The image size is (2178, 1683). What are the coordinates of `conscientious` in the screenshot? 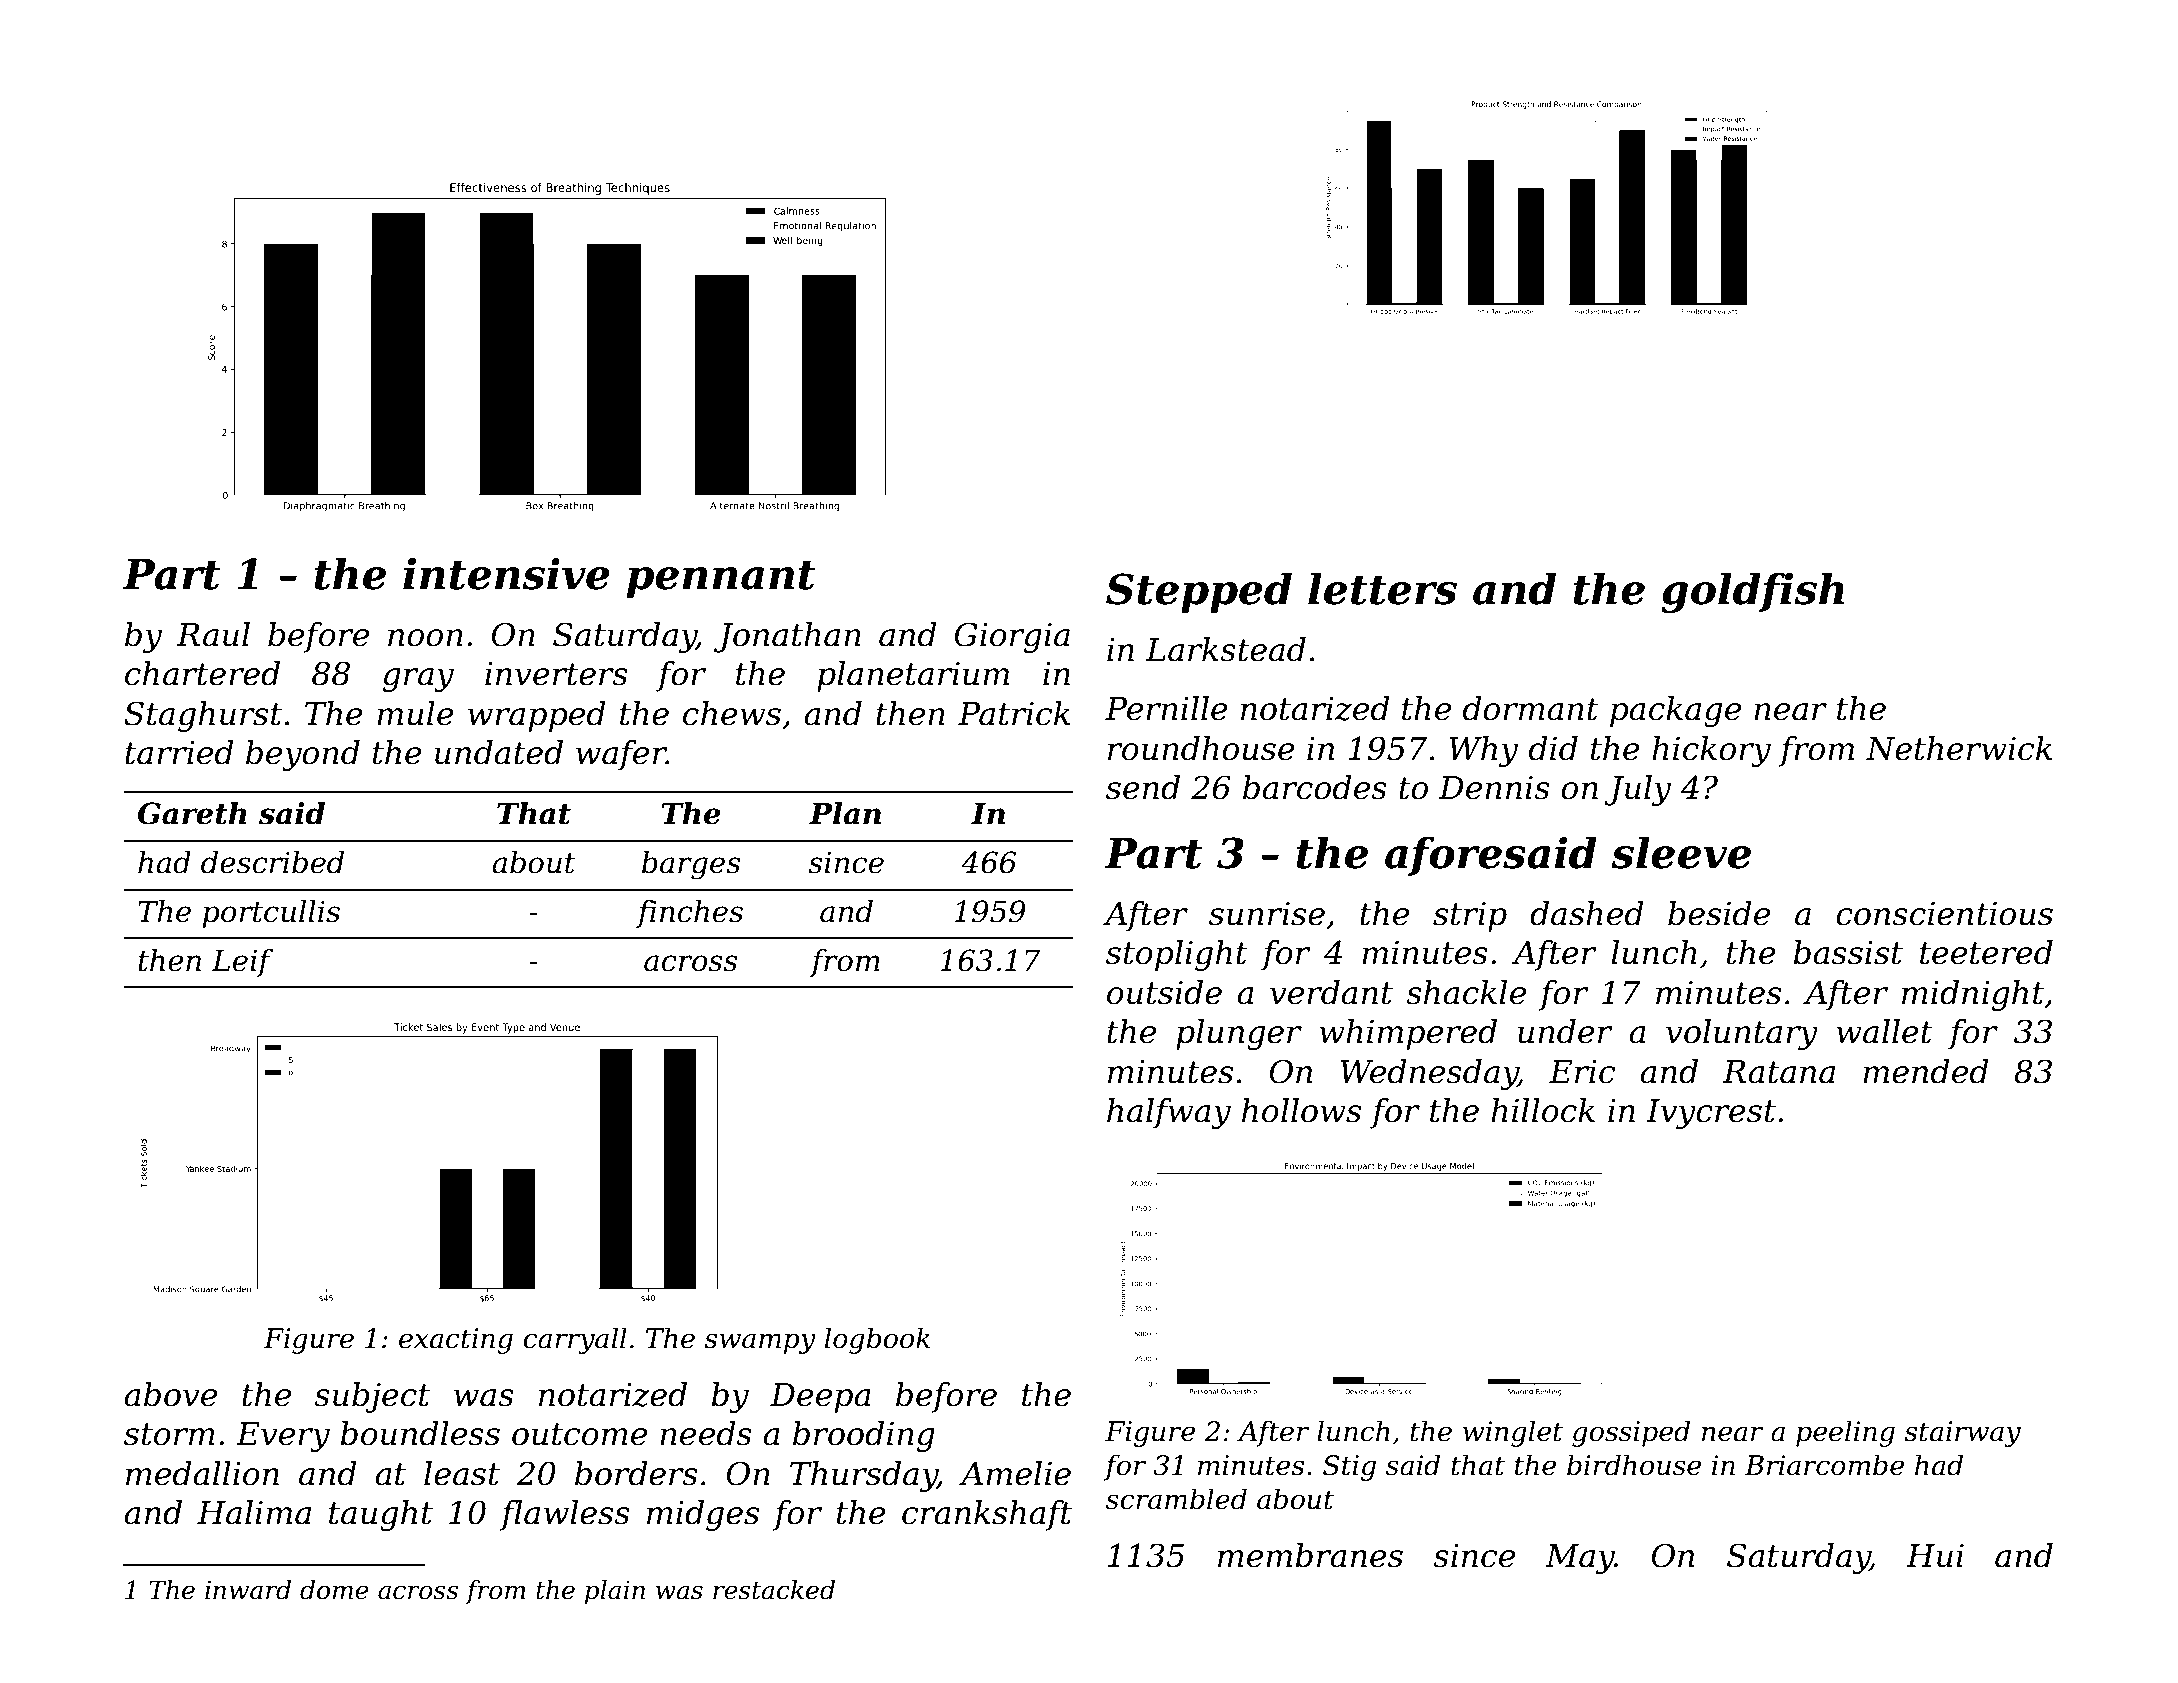 It's located at (1944, 914).
